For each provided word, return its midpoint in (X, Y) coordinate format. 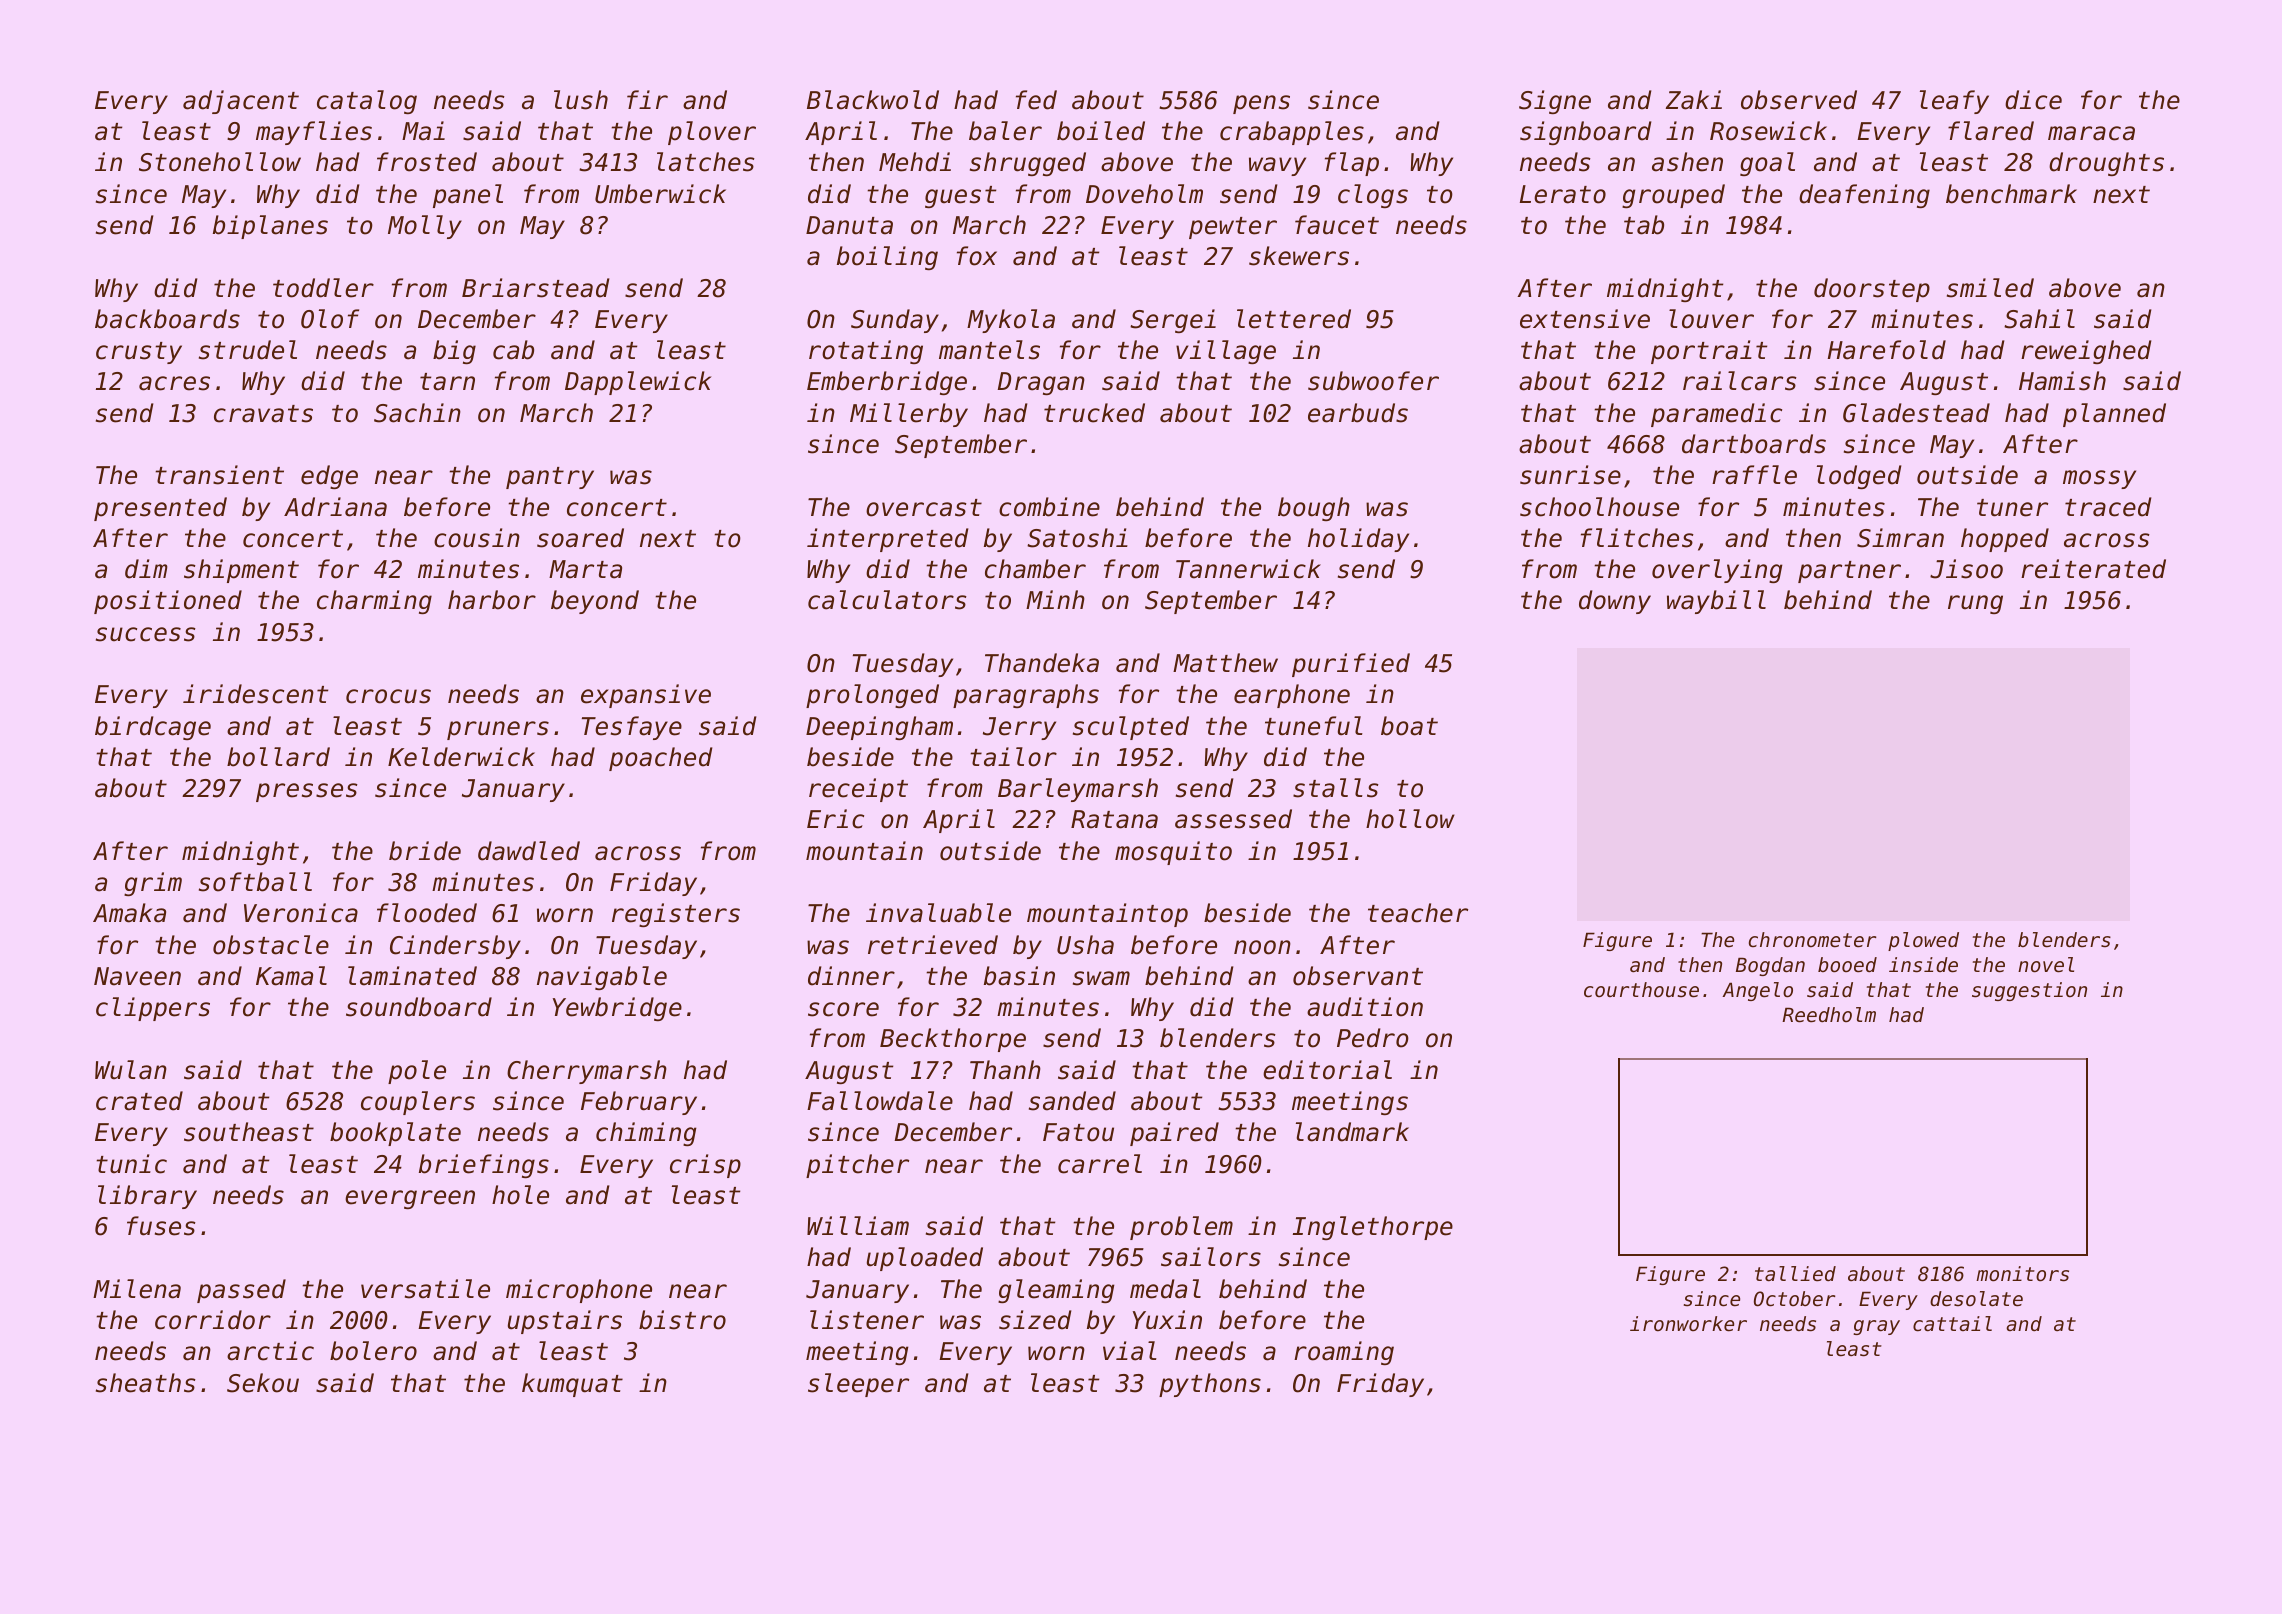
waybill (1716, 602)
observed (1799, 100)
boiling (887, 258)
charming (374, 602)
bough (1314, 509)
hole (520, 1195)
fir (647, 99)
